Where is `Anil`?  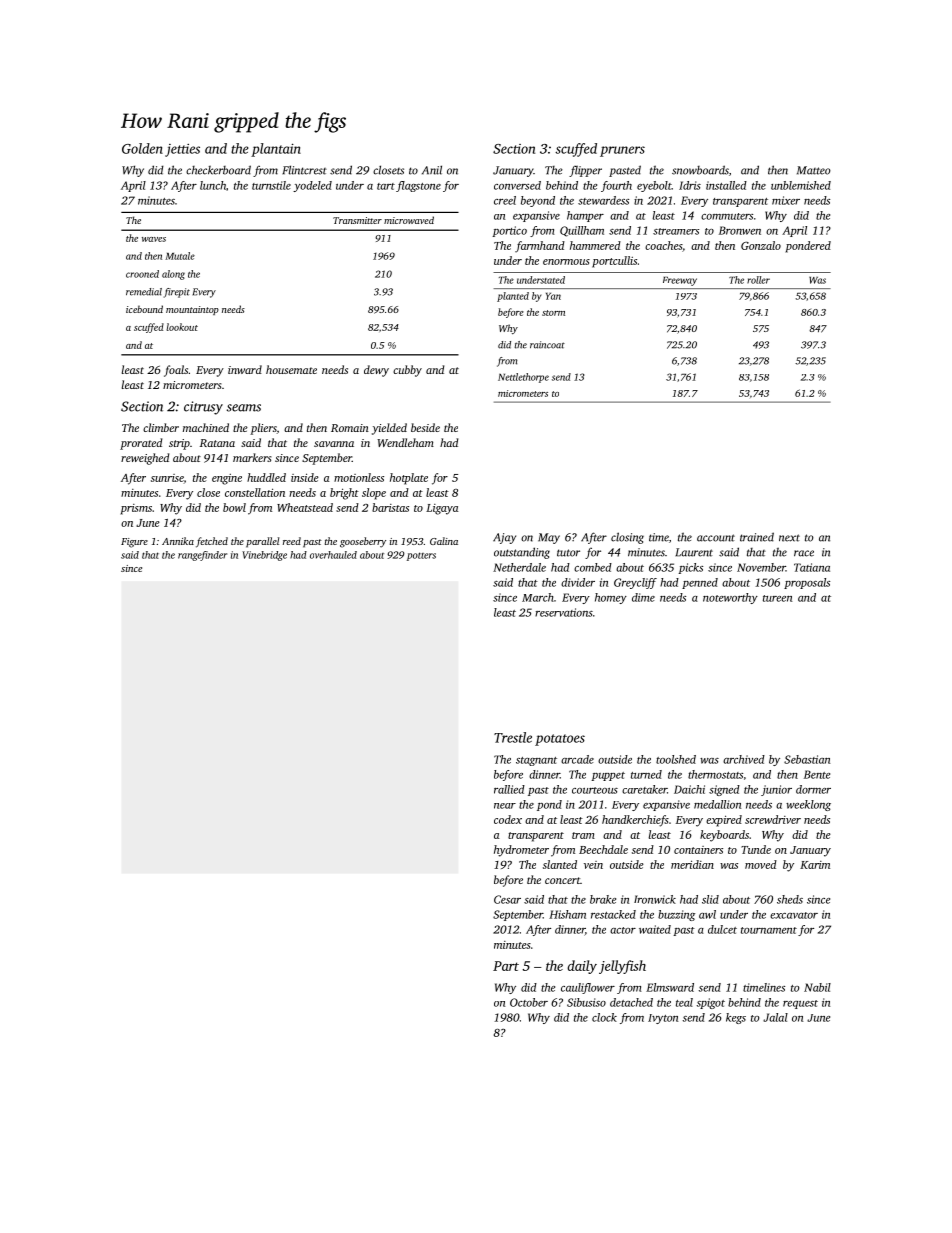 Anil is located at coordinates (432, 170).
